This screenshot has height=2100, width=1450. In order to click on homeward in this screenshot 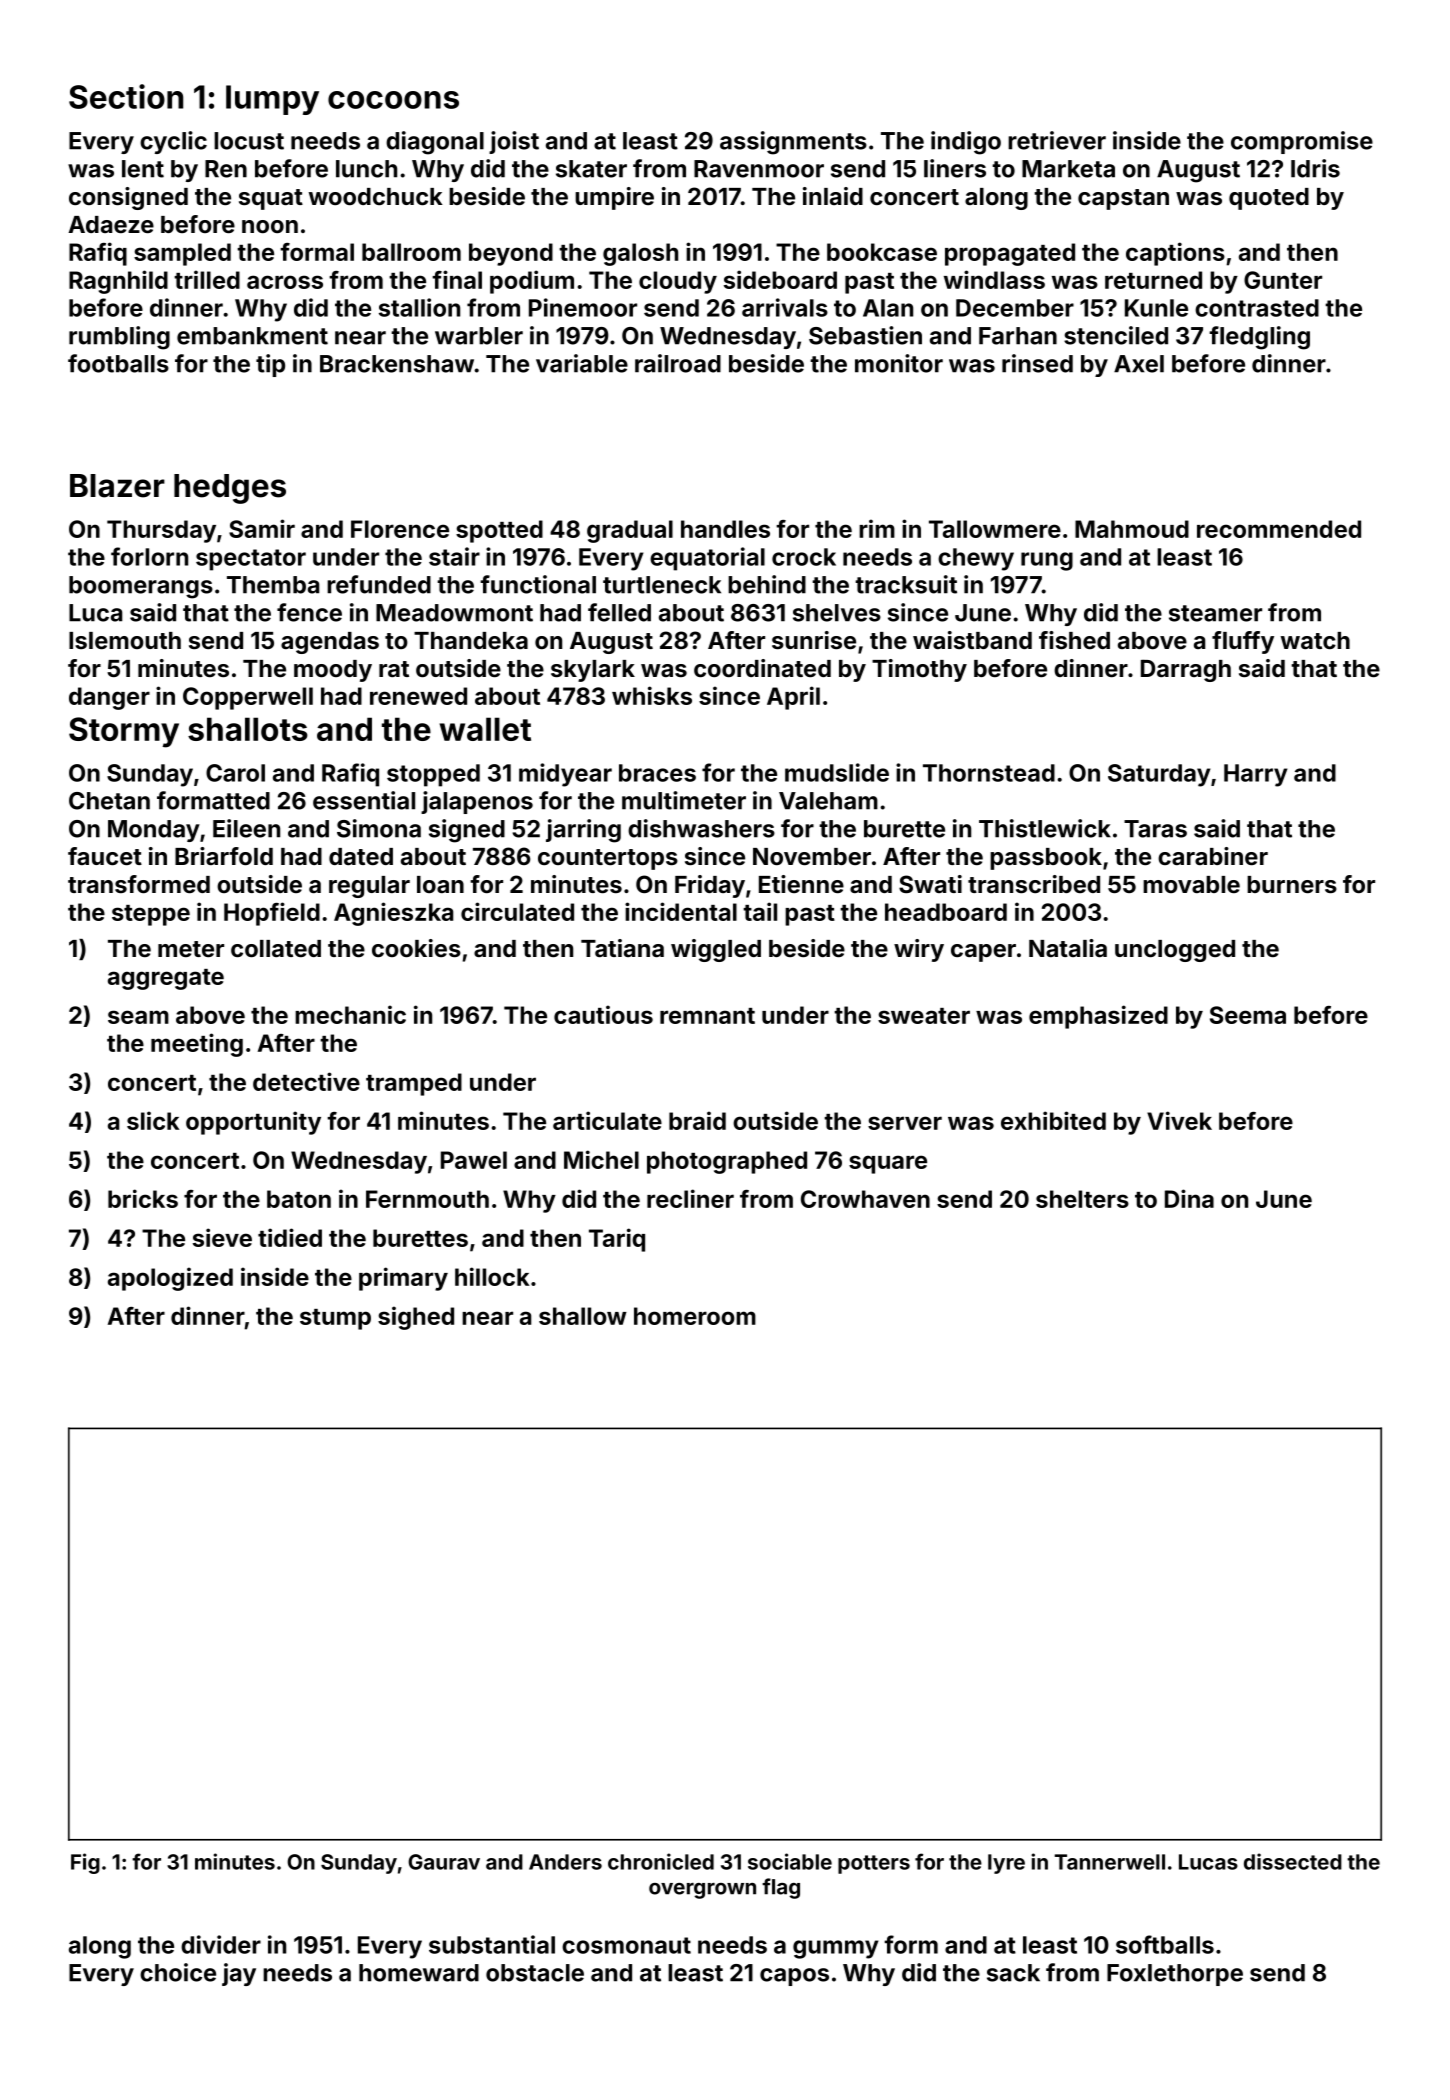, I will do `click(419, 1973)`.
